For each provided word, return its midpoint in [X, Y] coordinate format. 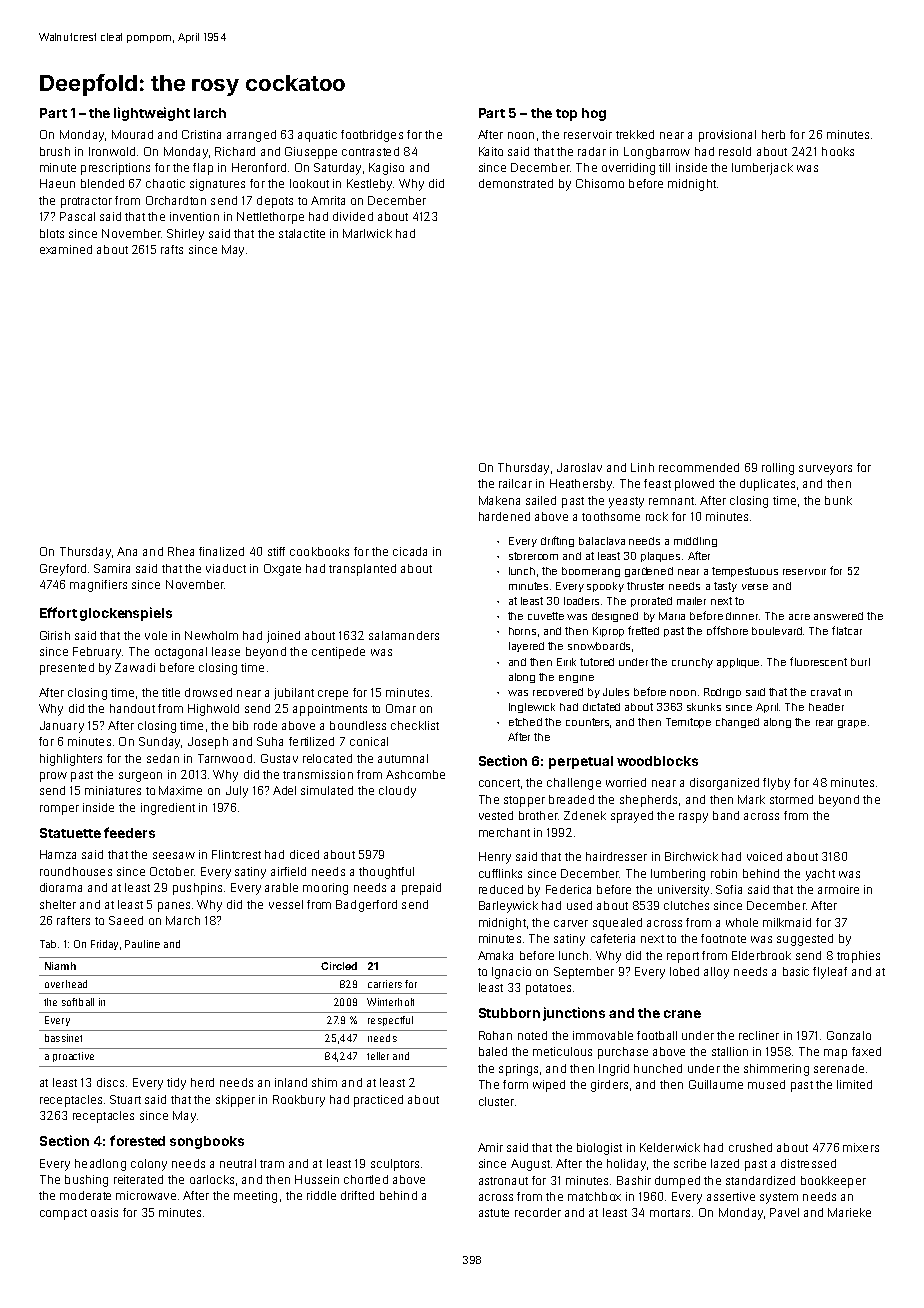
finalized [221, 551]
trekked [635, 134]
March [183, 920]
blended [102, 183]
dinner [742, 616]
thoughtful [386, 873]
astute [494, 1213]
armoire [838, 889]
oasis [104, 1212]
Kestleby [369, 185]
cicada [410, 551]
